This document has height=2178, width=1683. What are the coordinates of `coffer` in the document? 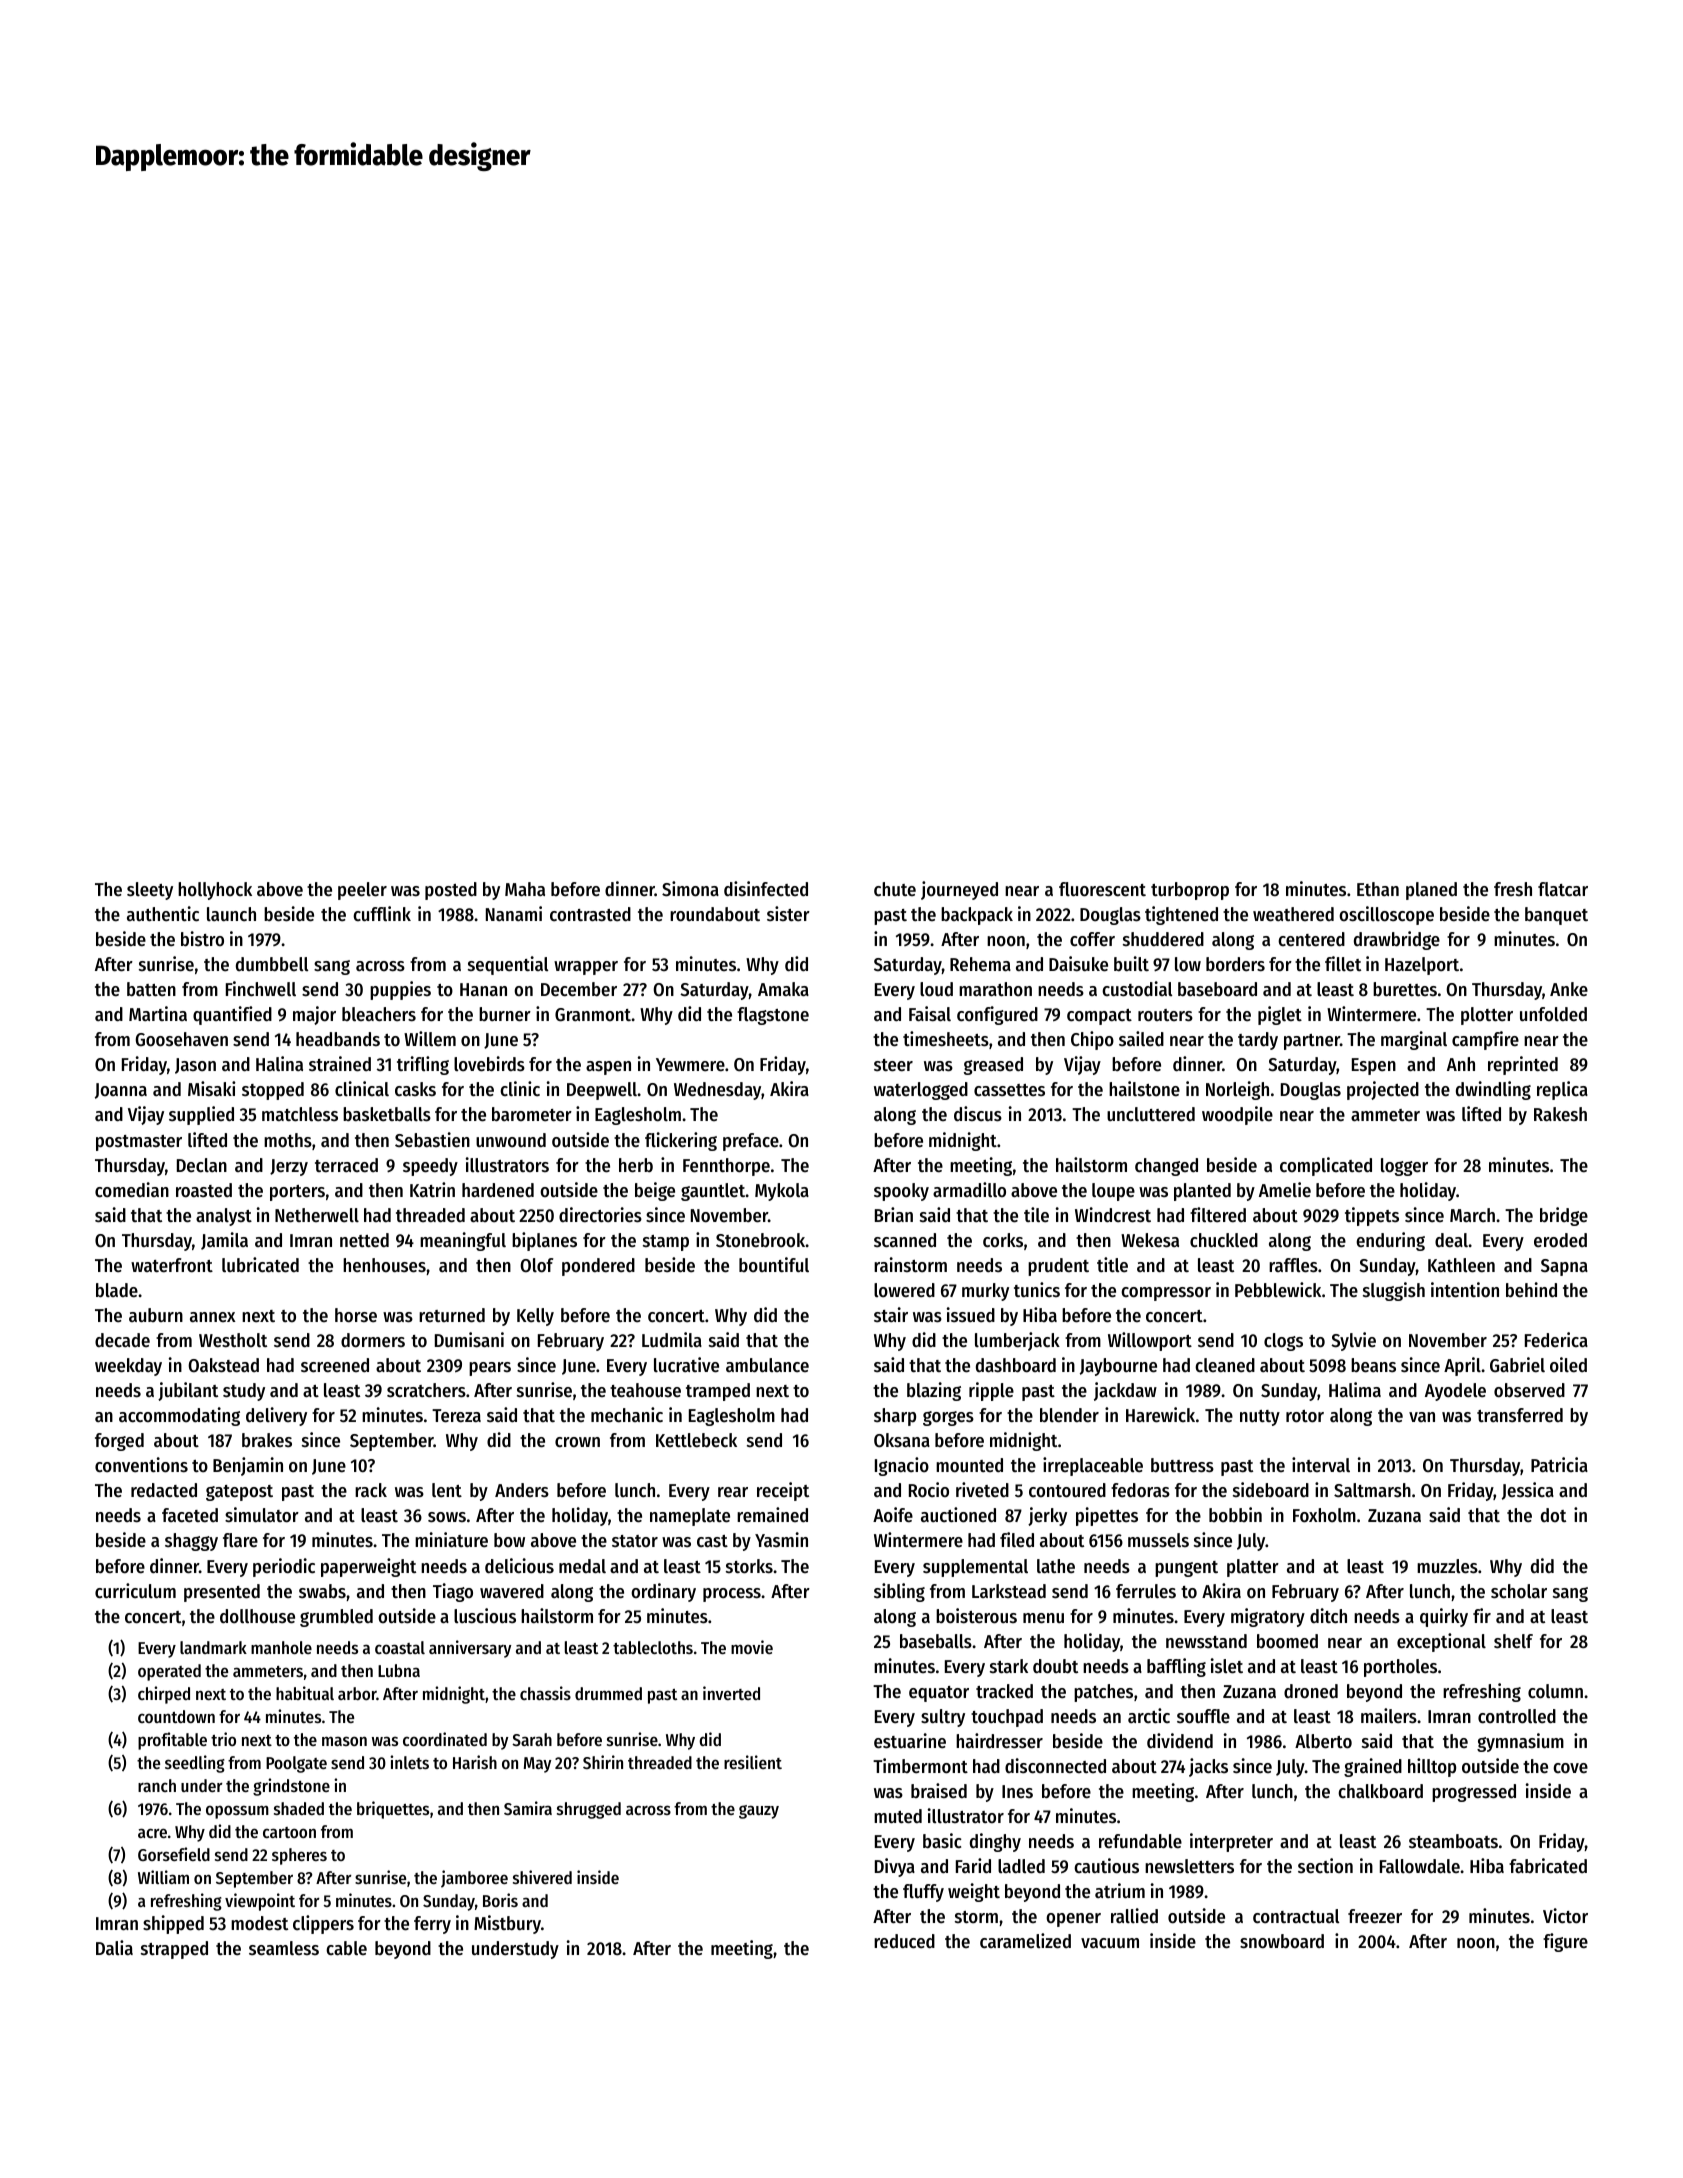 It's located at (1092, 939).
